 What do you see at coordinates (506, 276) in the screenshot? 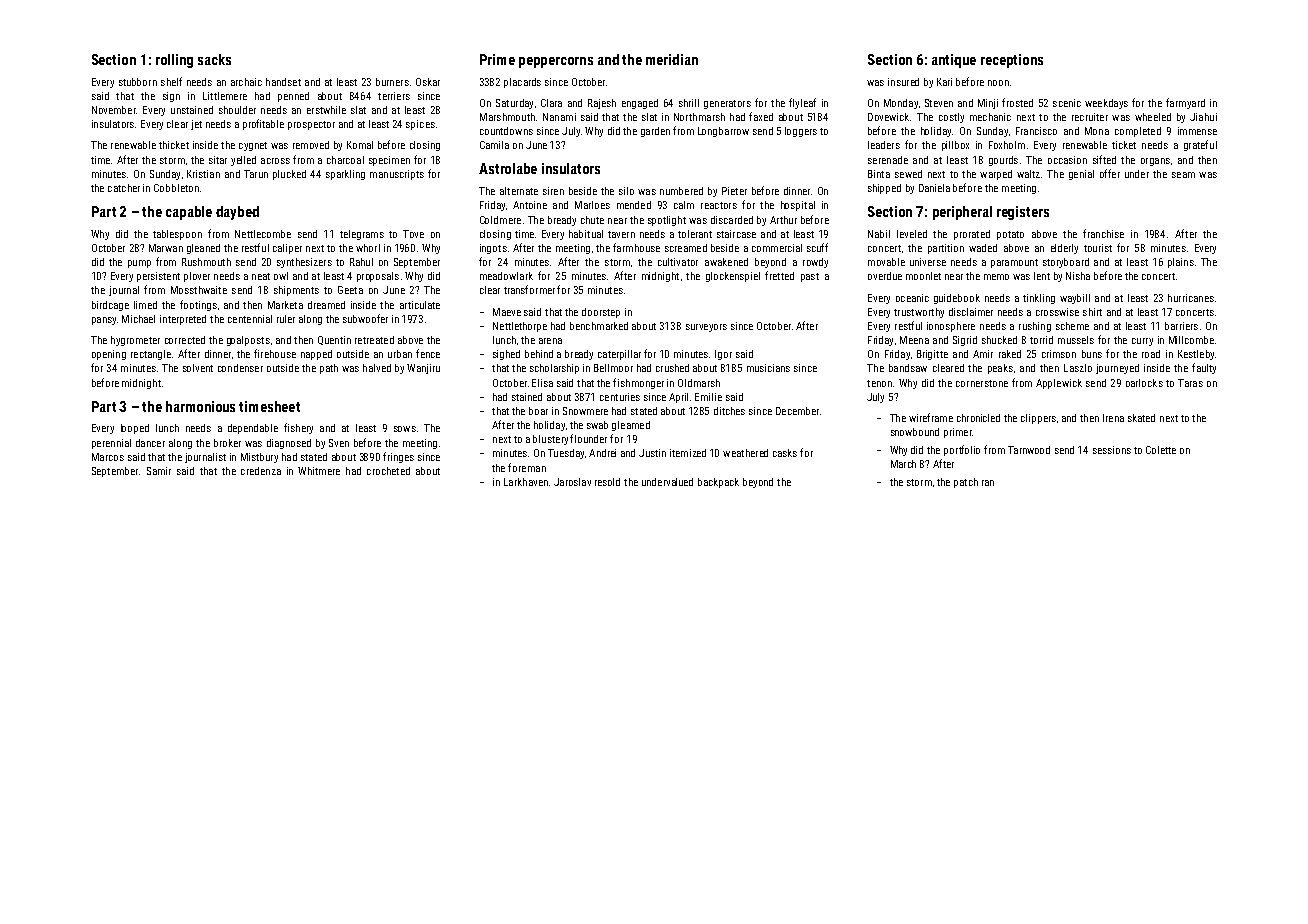
I see `meadowlark` at bounding box center [506, 276].
